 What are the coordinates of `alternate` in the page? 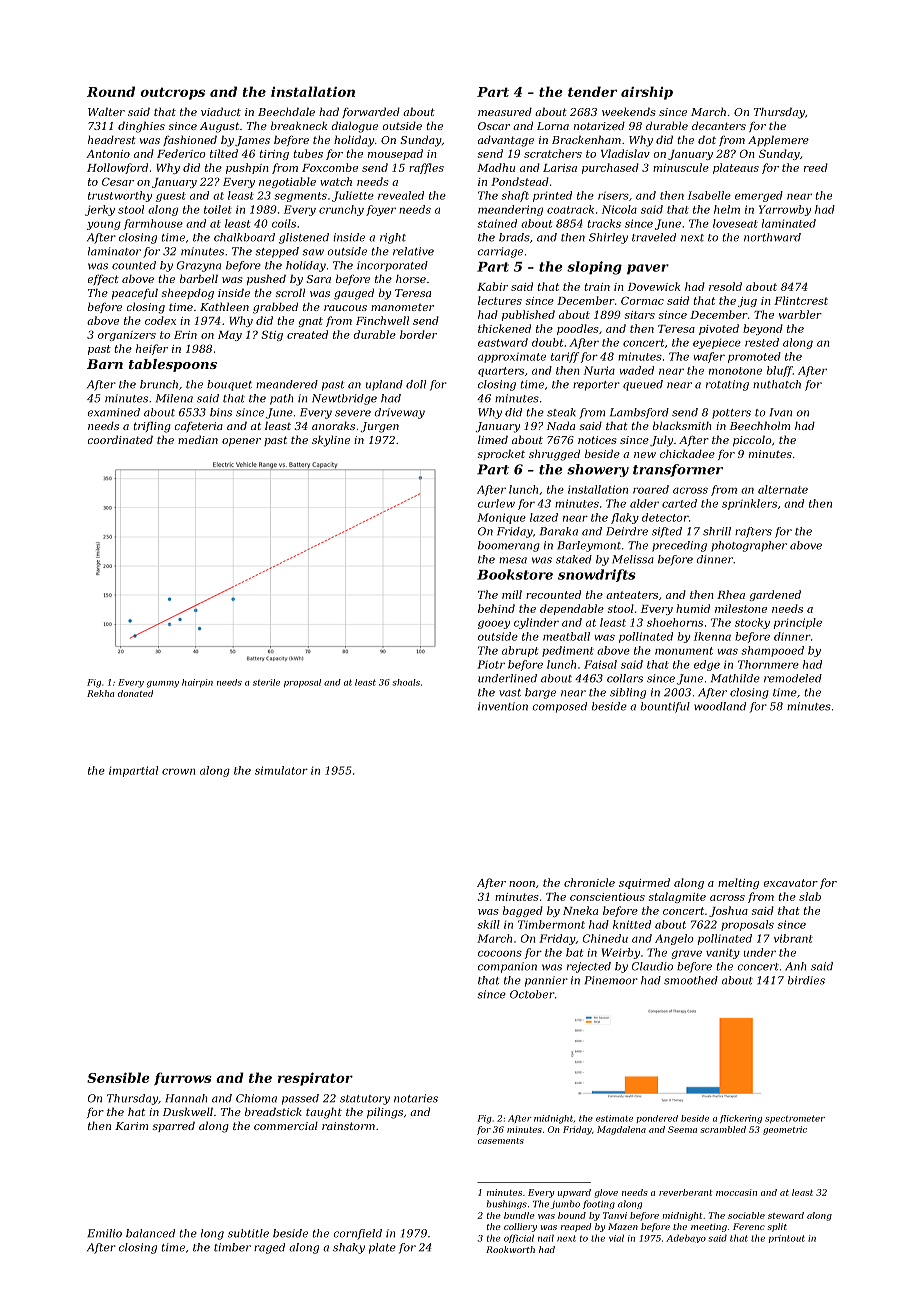 It's located at (783, 489).
